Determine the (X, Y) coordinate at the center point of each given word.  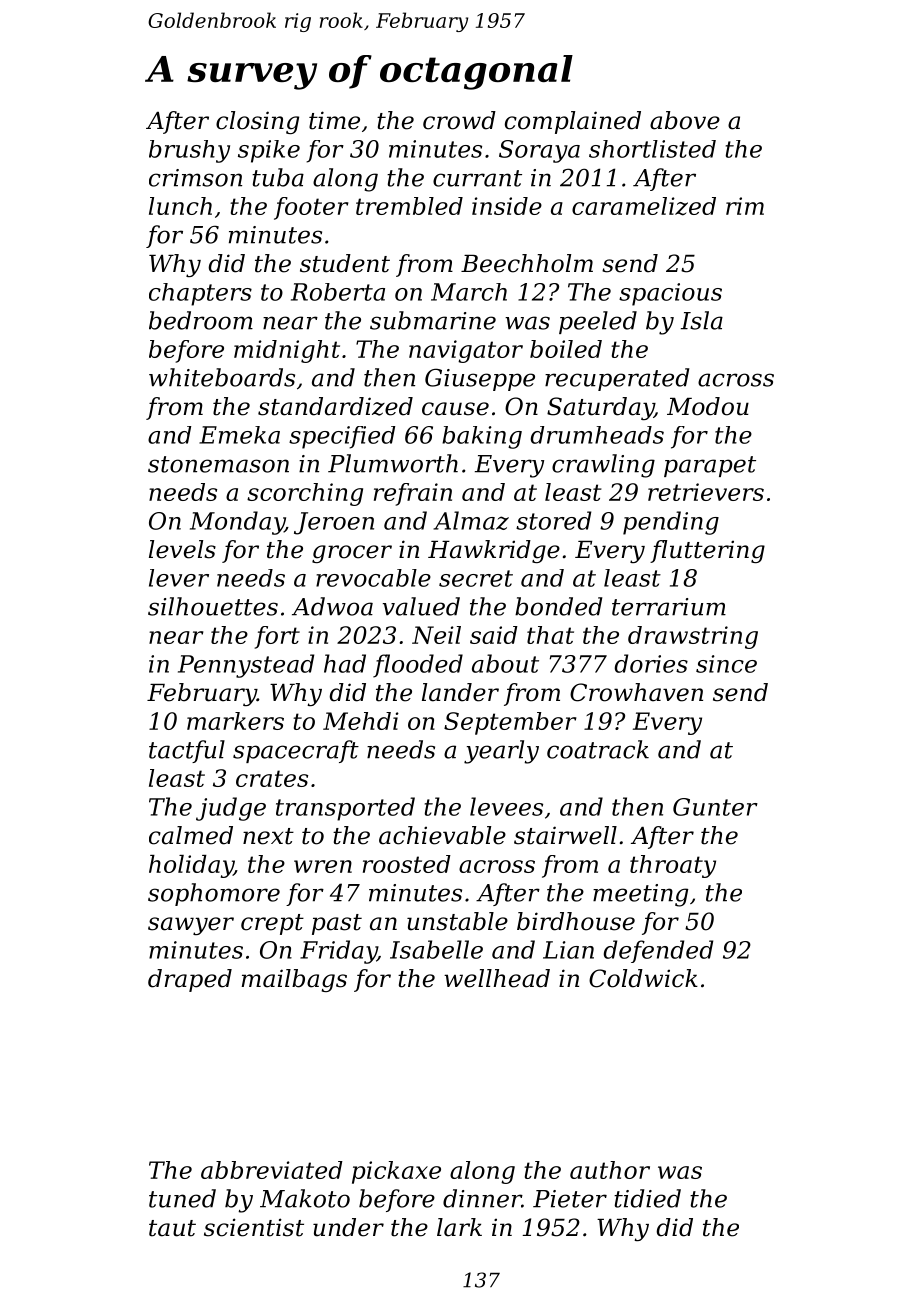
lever (179, 578)
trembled (409, 206)
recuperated (617, 379)
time (334, 120)
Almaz (471, 520)
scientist (254, 1227)
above (685, 120)
